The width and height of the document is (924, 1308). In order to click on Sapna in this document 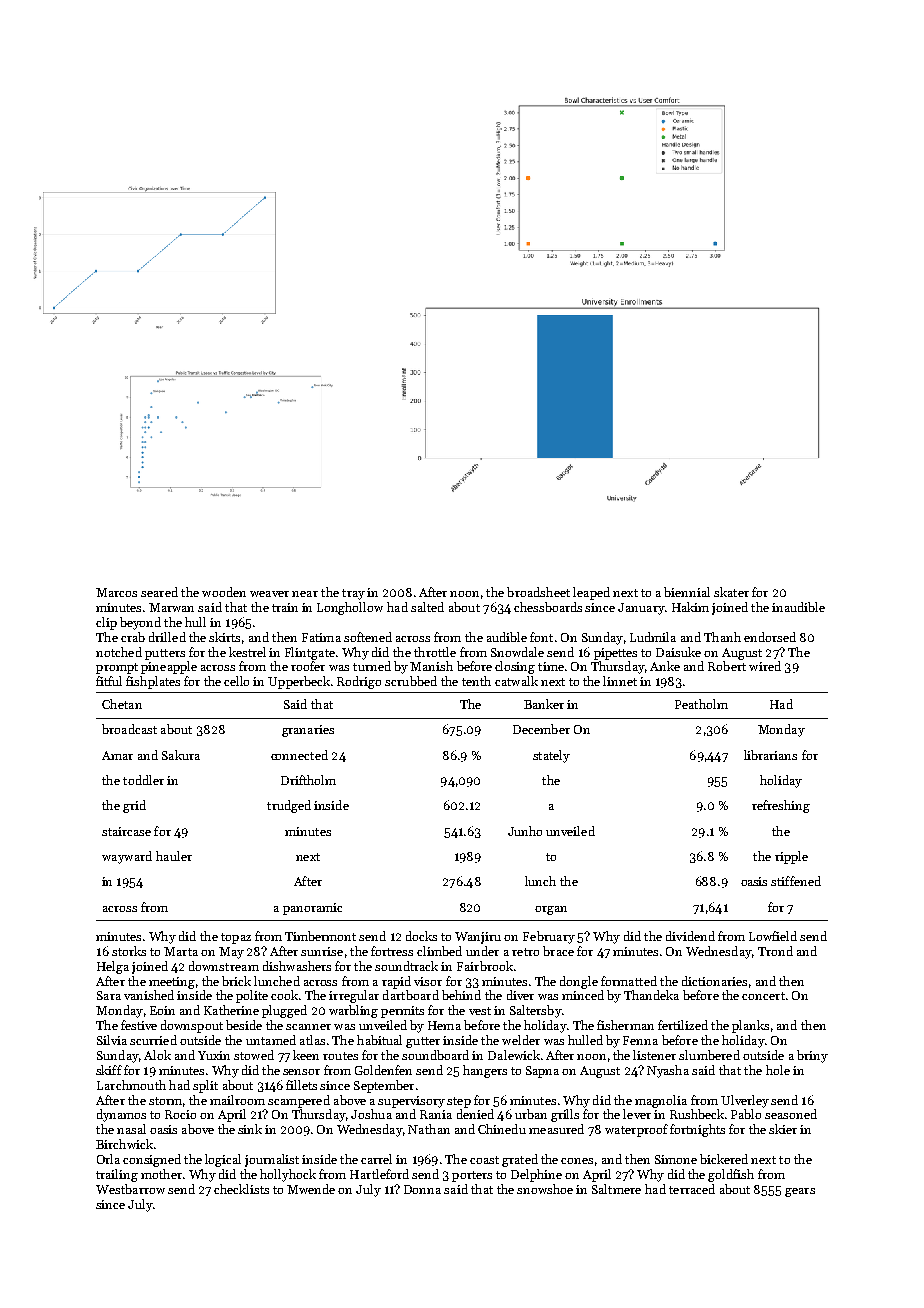, I will do `click(542, 1072)`.
